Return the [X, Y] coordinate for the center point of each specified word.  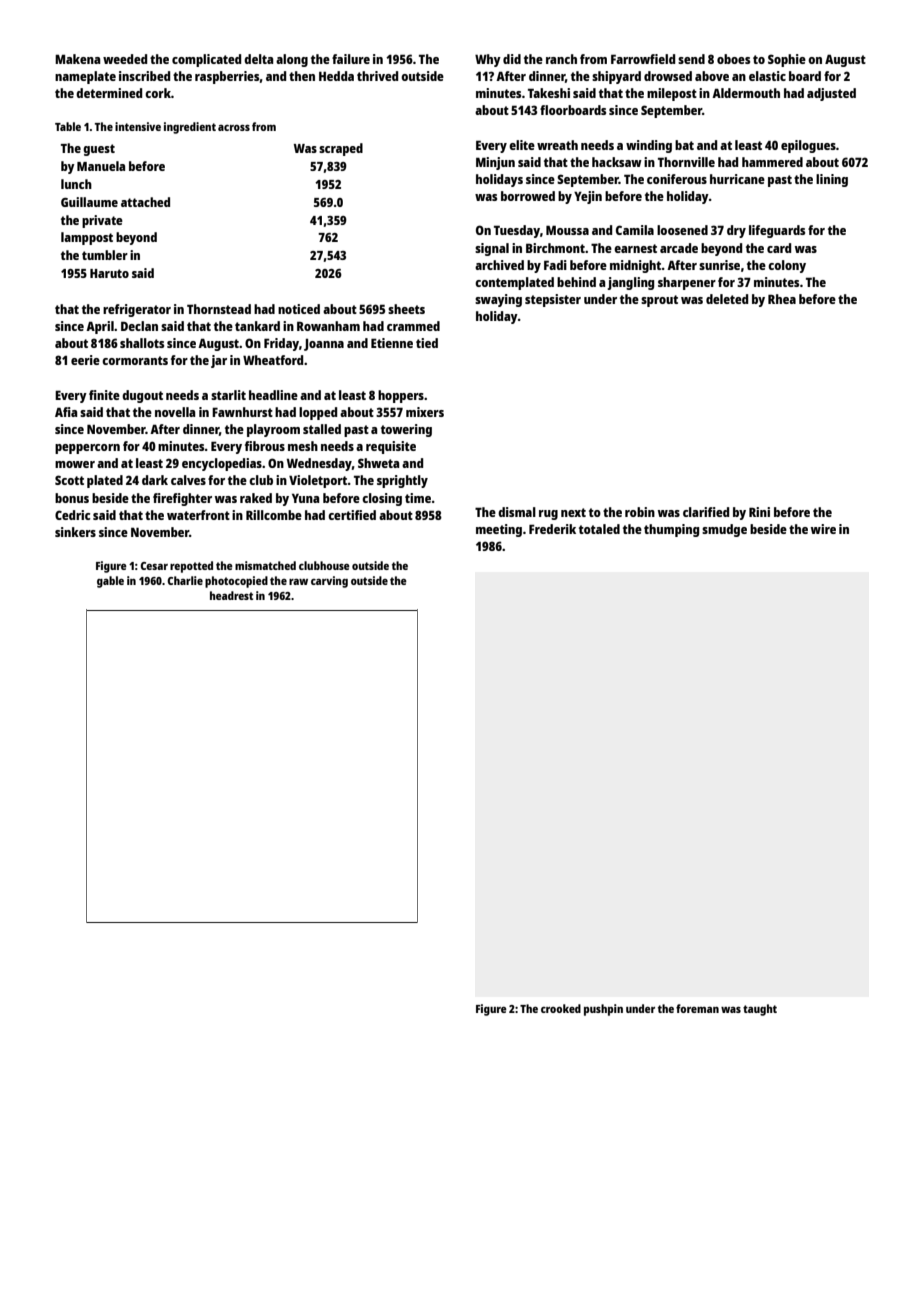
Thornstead [219, 309]
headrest [231, 595]
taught [760, 1010]
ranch [561, 59]
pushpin [603, 1010]
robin [640, 512]
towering [406, 430]
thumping [671, 530]
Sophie [787, 60]
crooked [561, 1008]
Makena [77, 59]
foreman [697, 1008]
